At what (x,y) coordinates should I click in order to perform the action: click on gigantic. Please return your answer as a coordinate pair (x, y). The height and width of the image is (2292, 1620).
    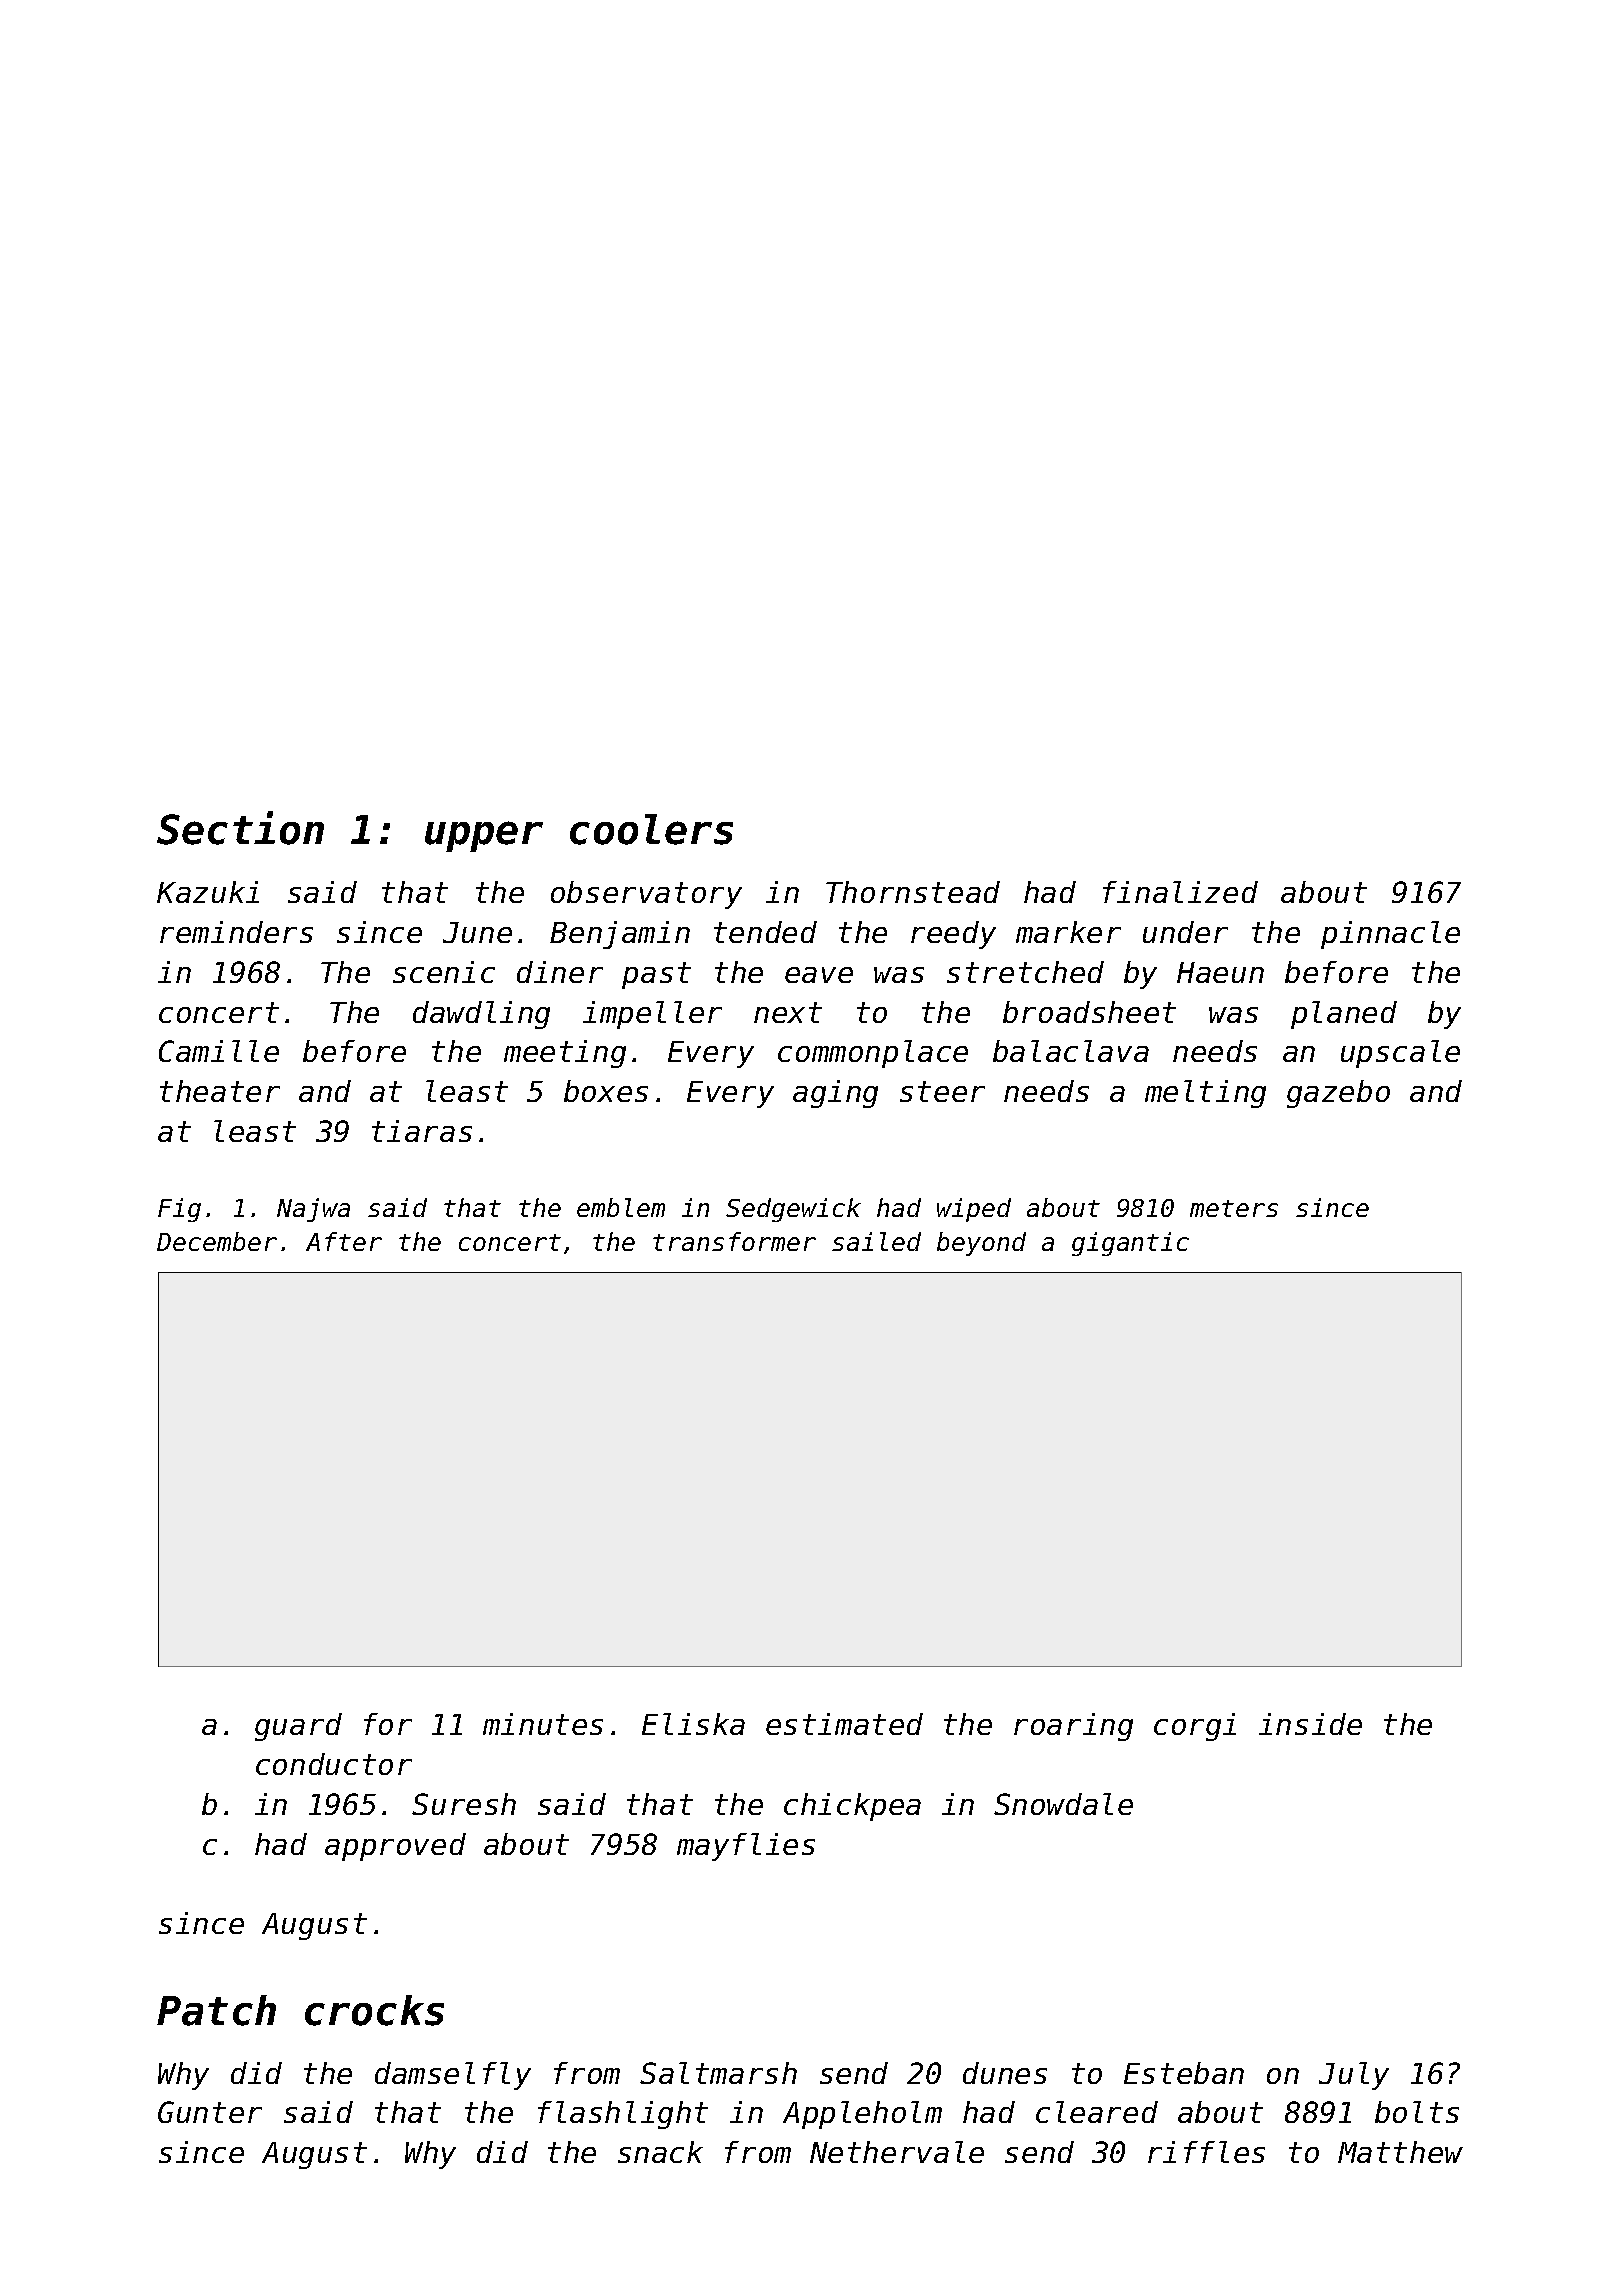
    Looking at the image, I should click on (1130, 1244).
